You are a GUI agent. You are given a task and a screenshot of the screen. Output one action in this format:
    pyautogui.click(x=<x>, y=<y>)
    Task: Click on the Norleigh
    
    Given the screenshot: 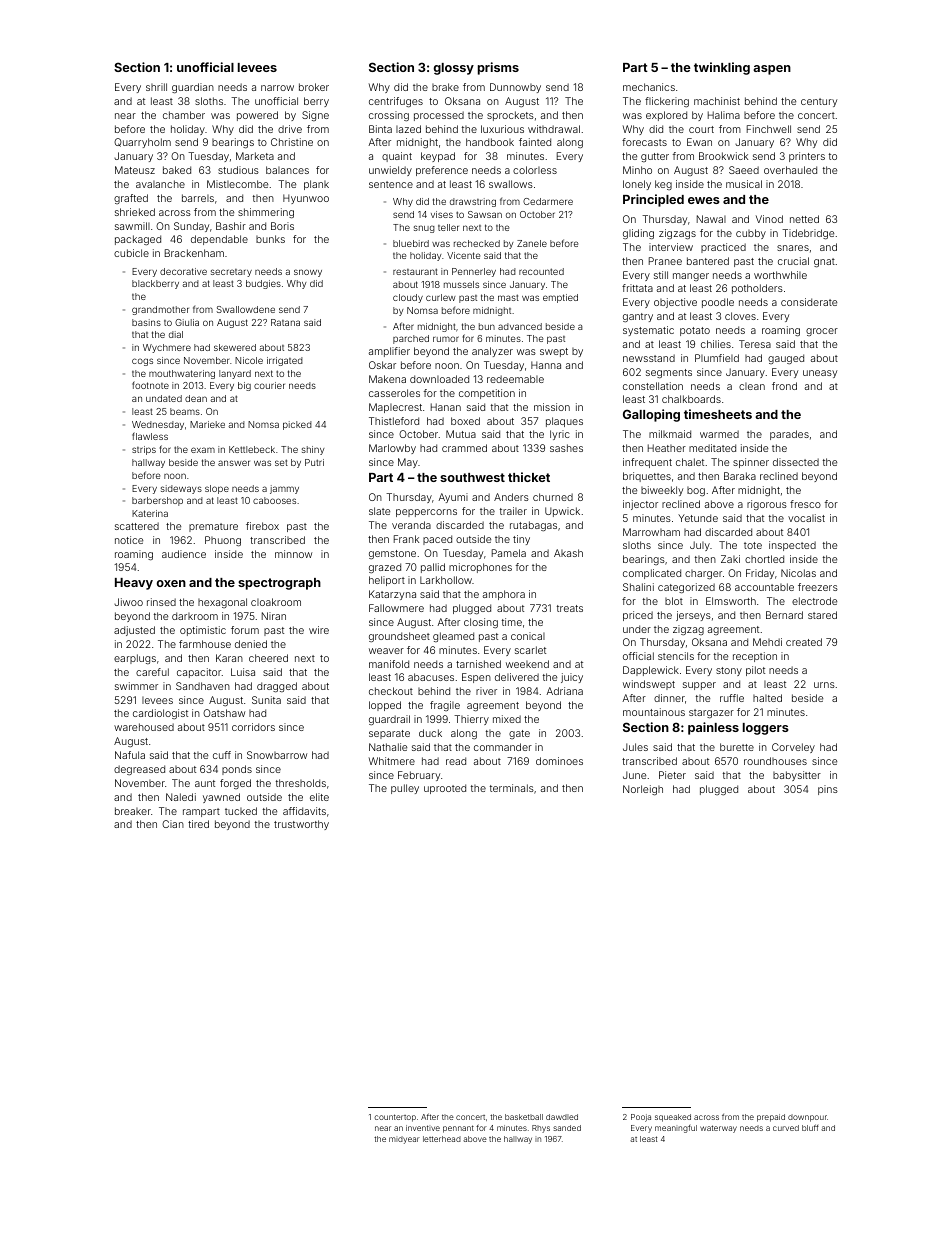 What is the action you would take?
    pyautogui.click(x=643, y=790)
